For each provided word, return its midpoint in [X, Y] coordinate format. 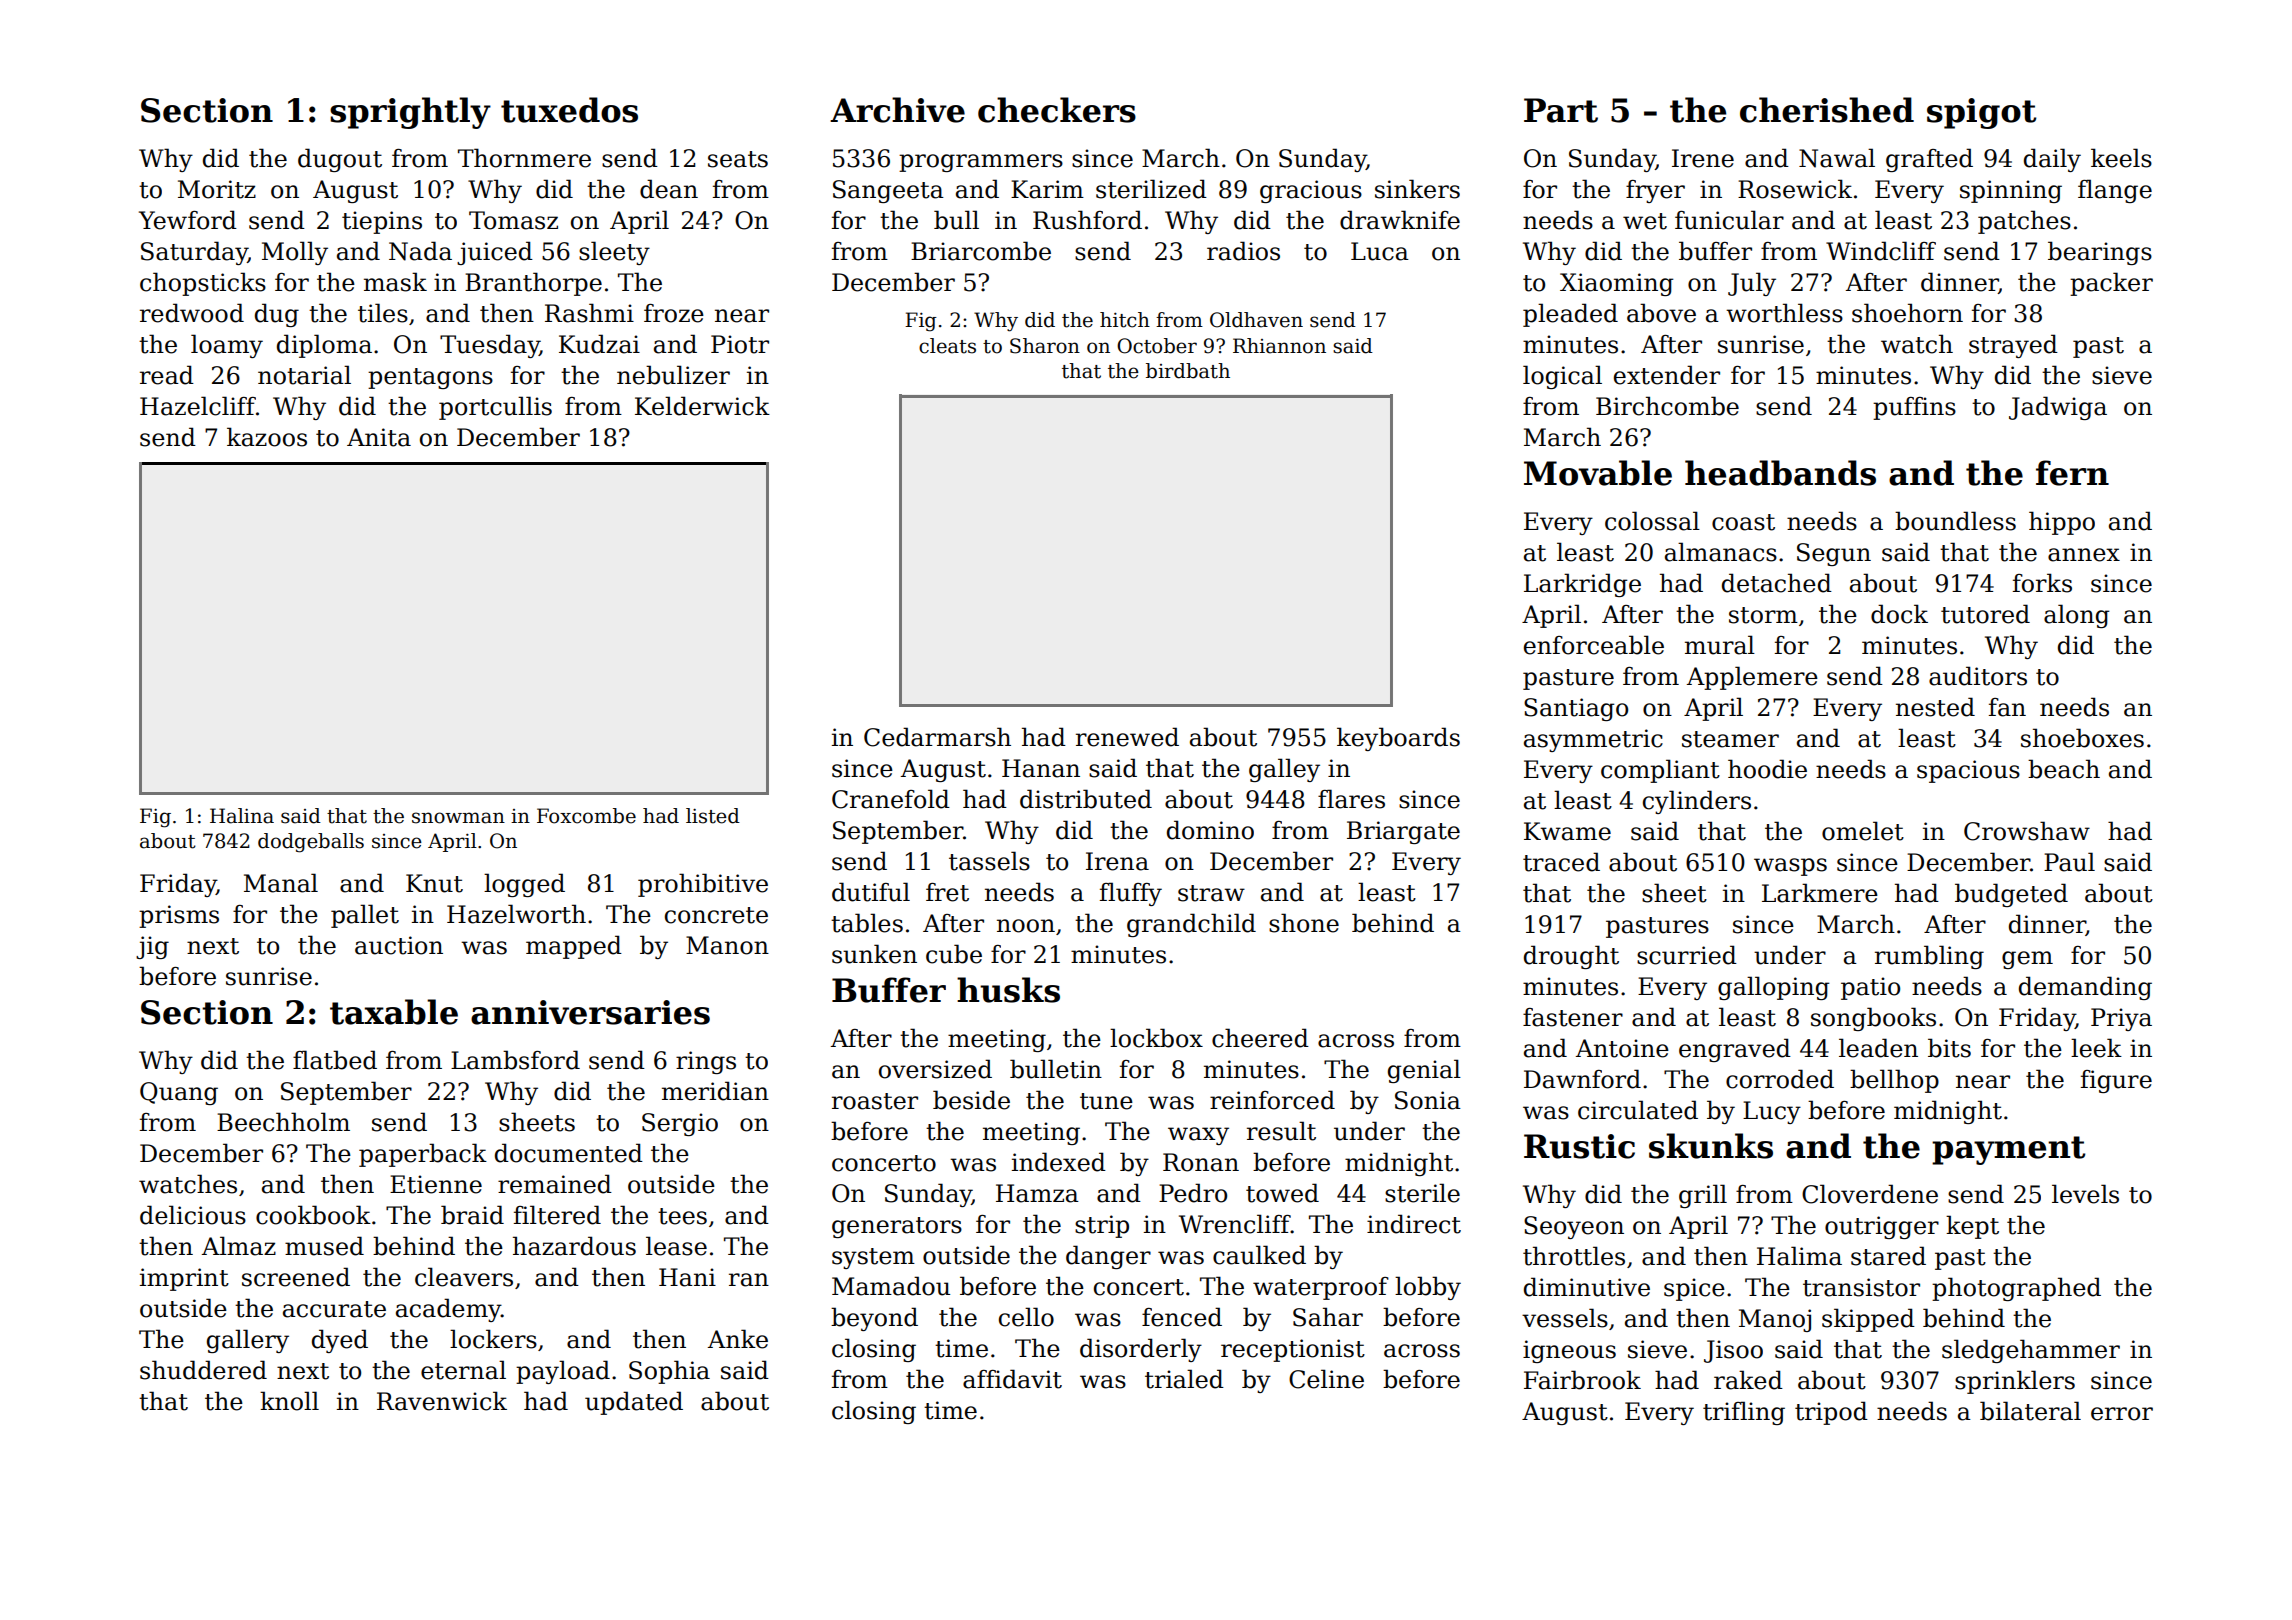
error [2122, 1414]
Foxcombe [586, 816]
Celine [1326, 1379]
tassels [989, 861]
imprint [184, 1279]
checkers [1057, 110]
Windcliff [1881, 251]
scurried [1687, 955]
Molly [295, 253]
